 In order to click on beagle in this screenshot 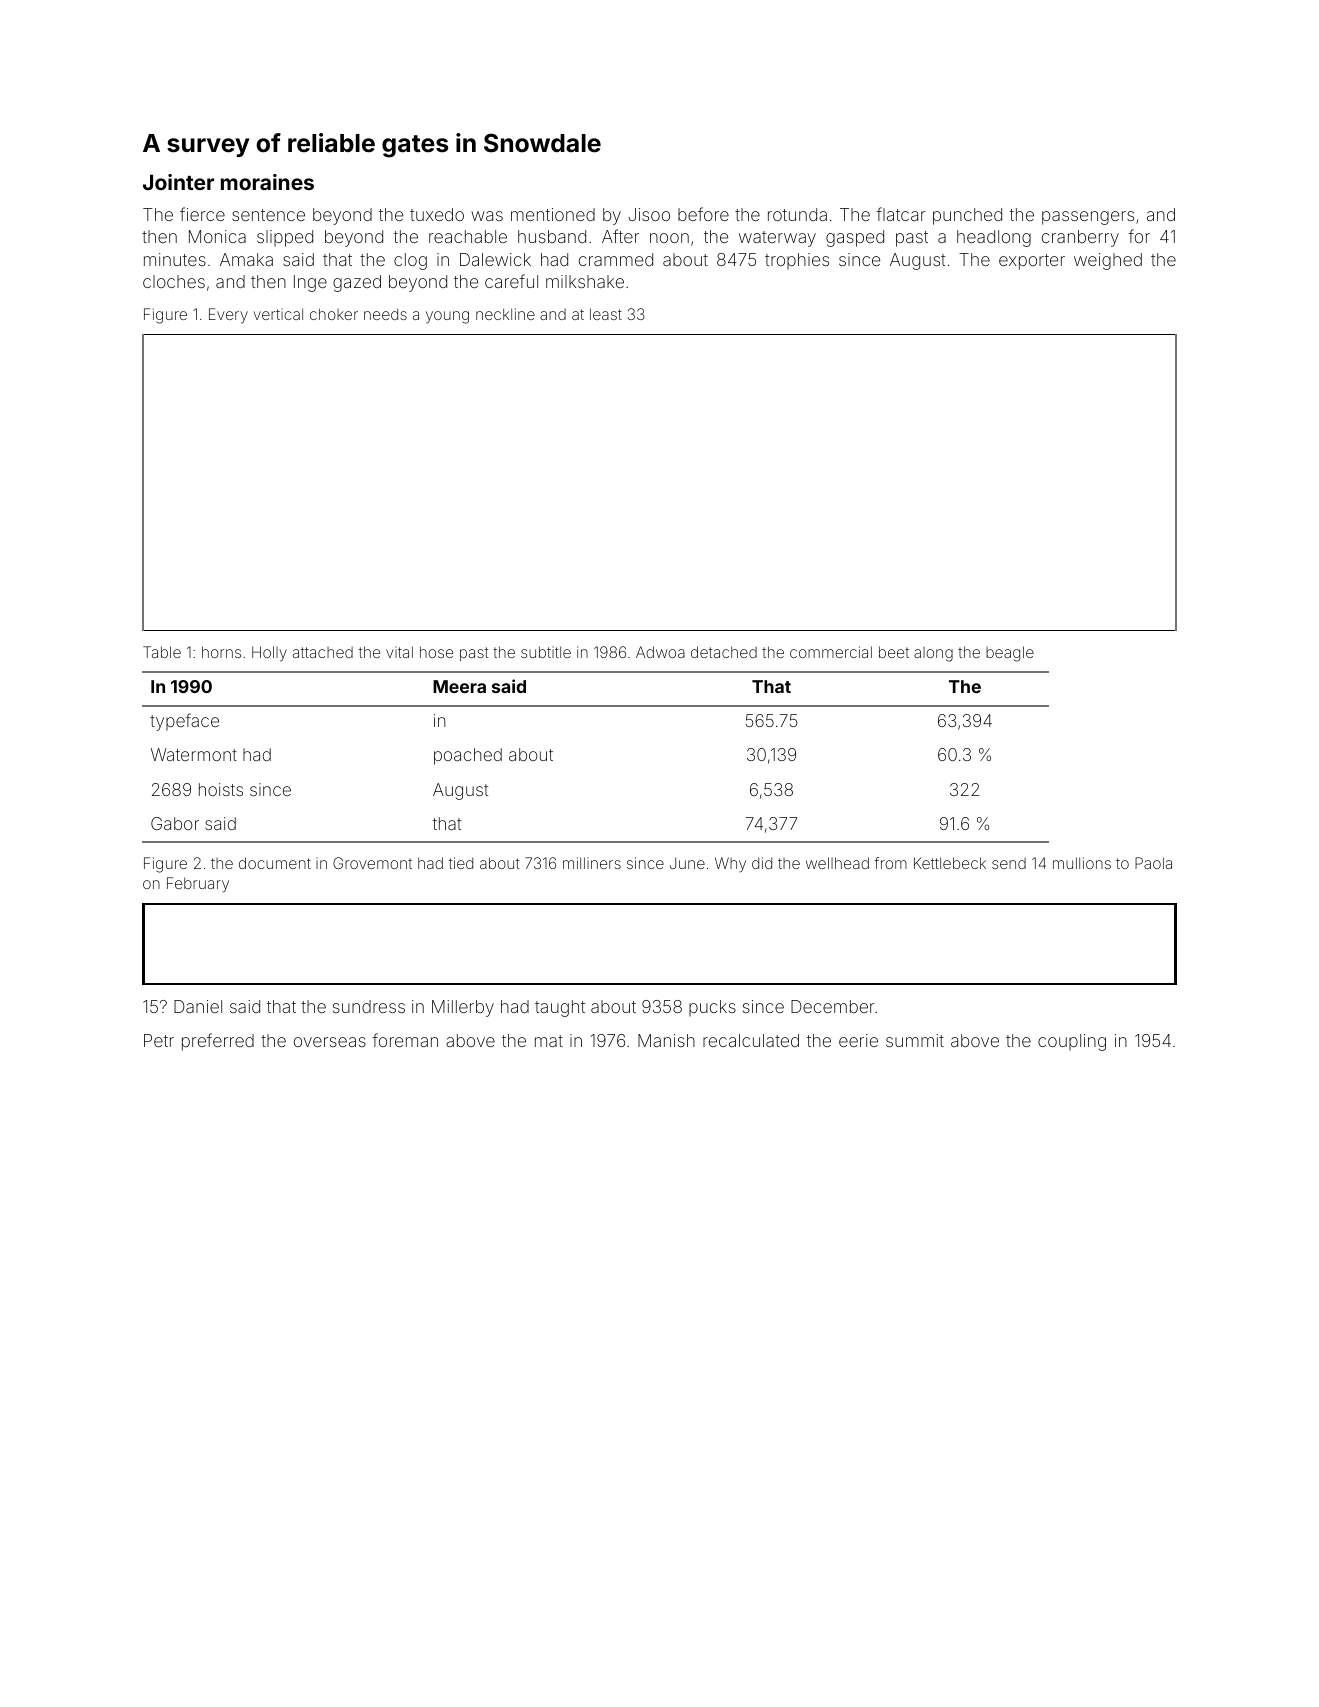, I will do `click(1010, 654)`.
